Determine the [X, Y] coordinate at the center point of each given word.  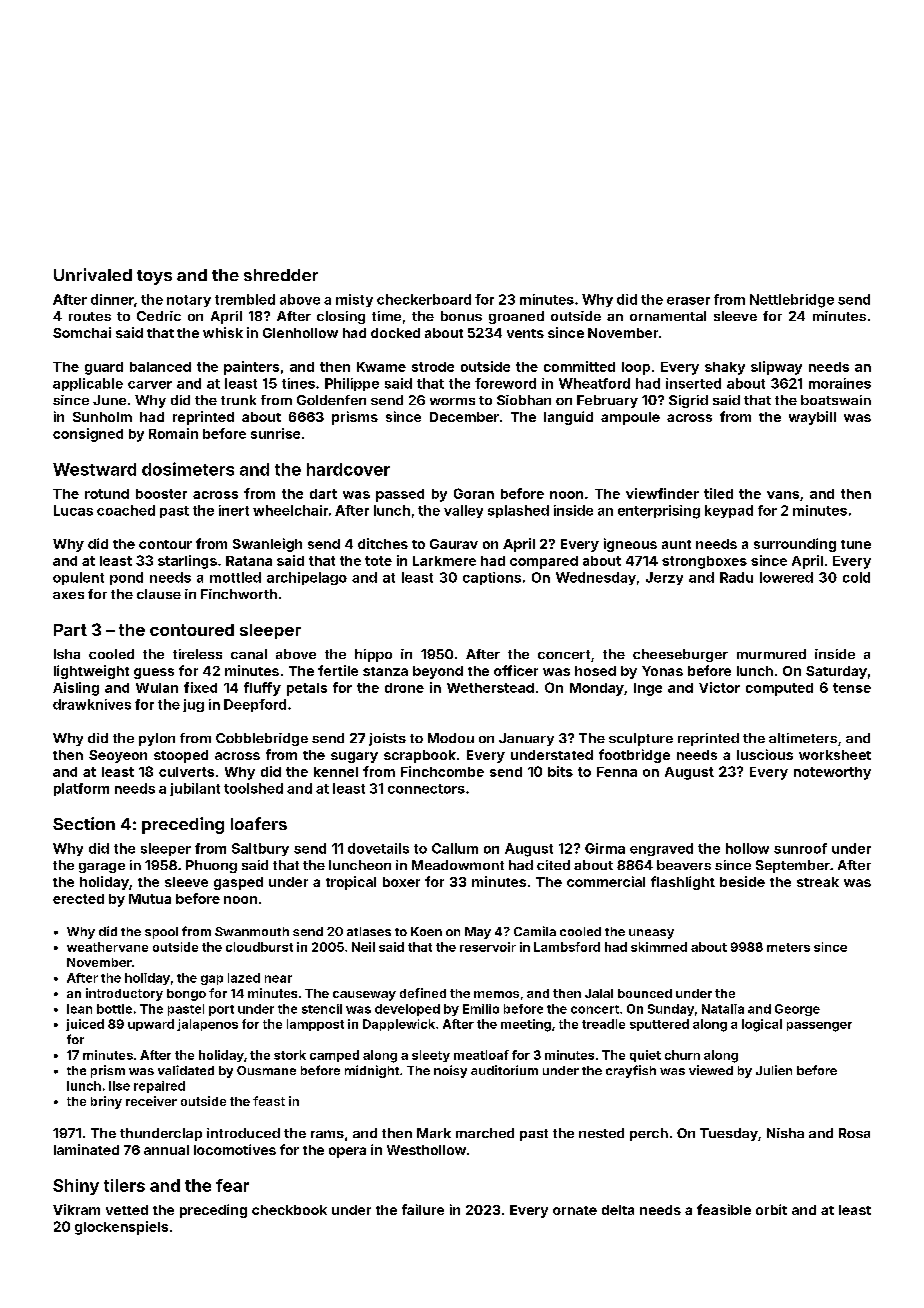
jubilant [195, 789]
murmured [771, 654]
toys [154, 277]
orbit [771, 1209]
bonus [461, 316]
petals [307, 689]
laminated [86, 1149]
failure [423, 1209]
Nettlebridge [792, 301]
